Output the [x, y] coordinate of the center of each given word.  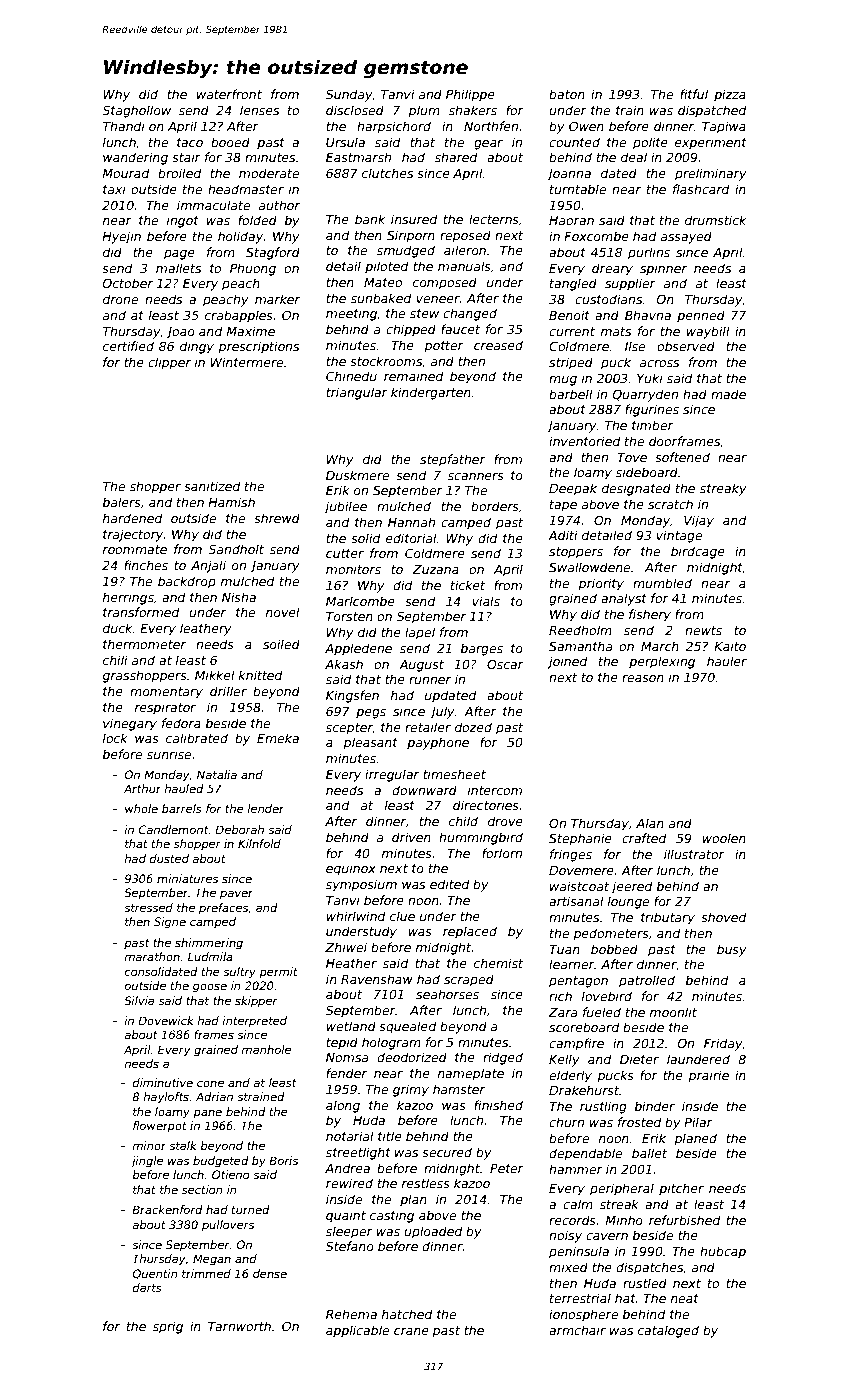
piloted [386, 267]
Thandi [124, 126]
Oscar [505, 664]
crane [411, 1331]
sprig [168, 1327]
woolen [724, 838]
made [728, 394]
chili [115, 660]
